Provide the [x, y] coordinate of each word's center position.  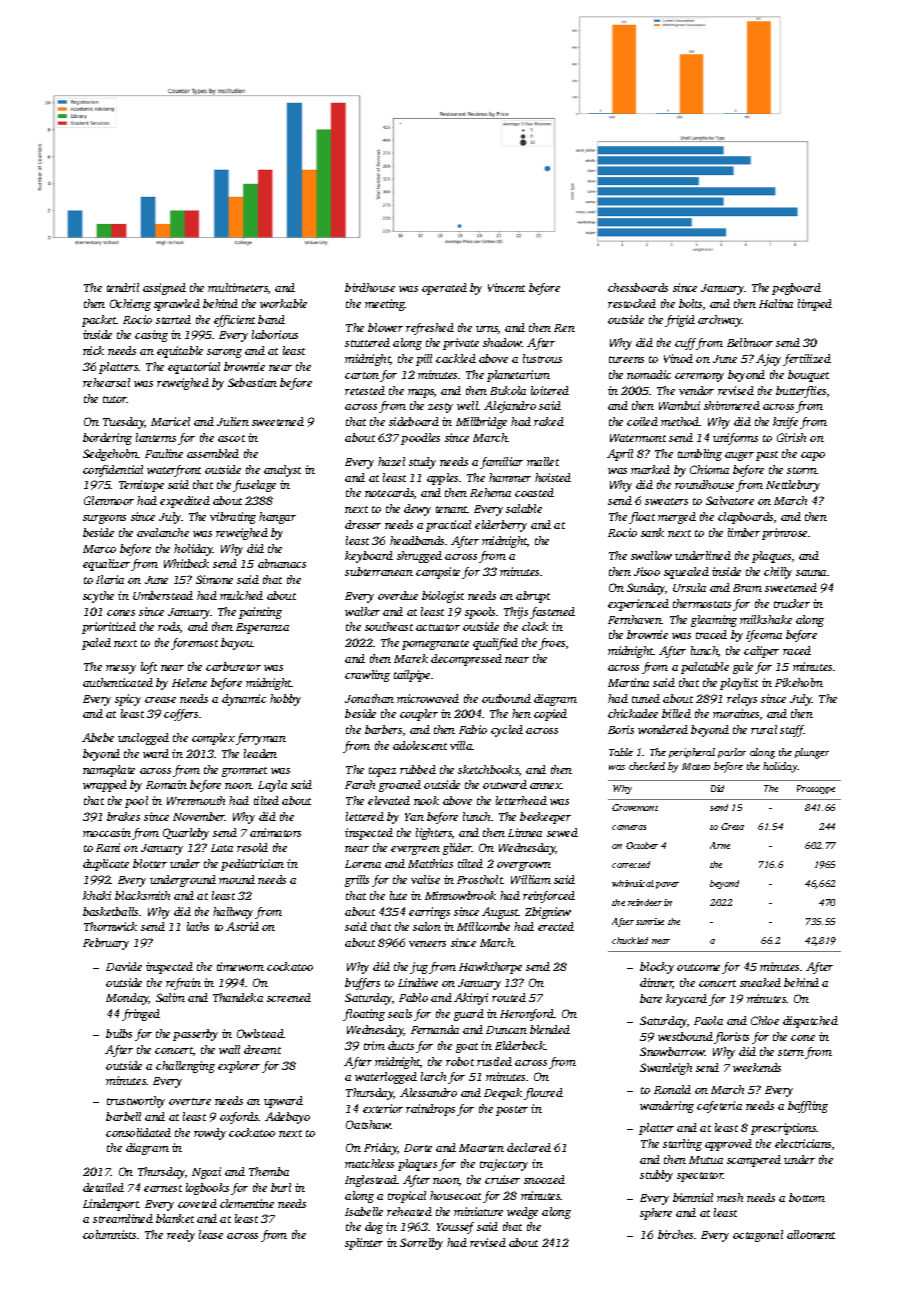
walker [362, 611]
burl [281, 1187]
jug [419, 968]
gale [743, 668]
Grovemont [635, 807]
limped [815, 305]
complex [213, 739]
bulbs [119, 1033]
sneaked [760, 982]
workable [283, 303]
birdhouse [370, 287]
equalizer [107, 565]
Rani [108, 847]
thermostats [702, 603]
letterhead [521, 800]
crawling [367, 676]
